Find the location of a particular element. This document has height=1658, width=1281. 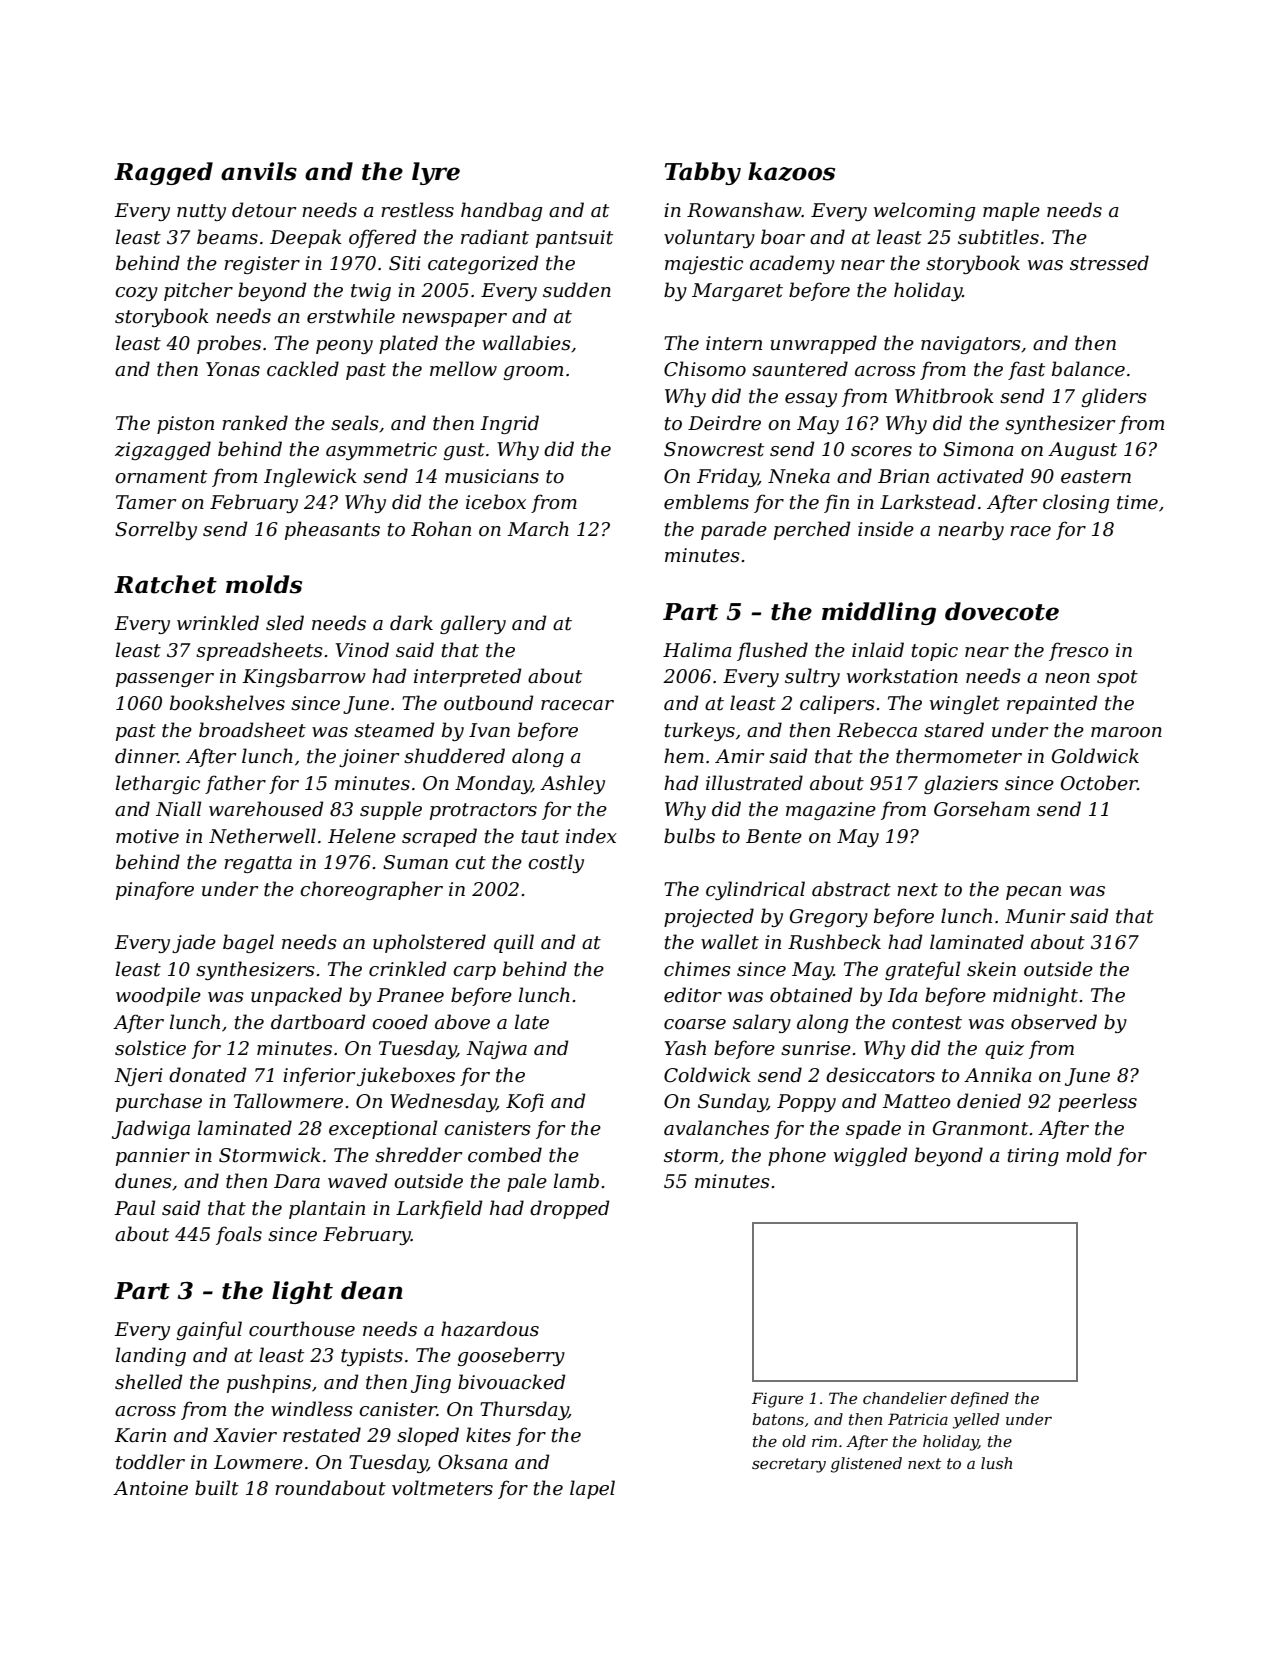

welcoming is located at coordinates (924, 211).
